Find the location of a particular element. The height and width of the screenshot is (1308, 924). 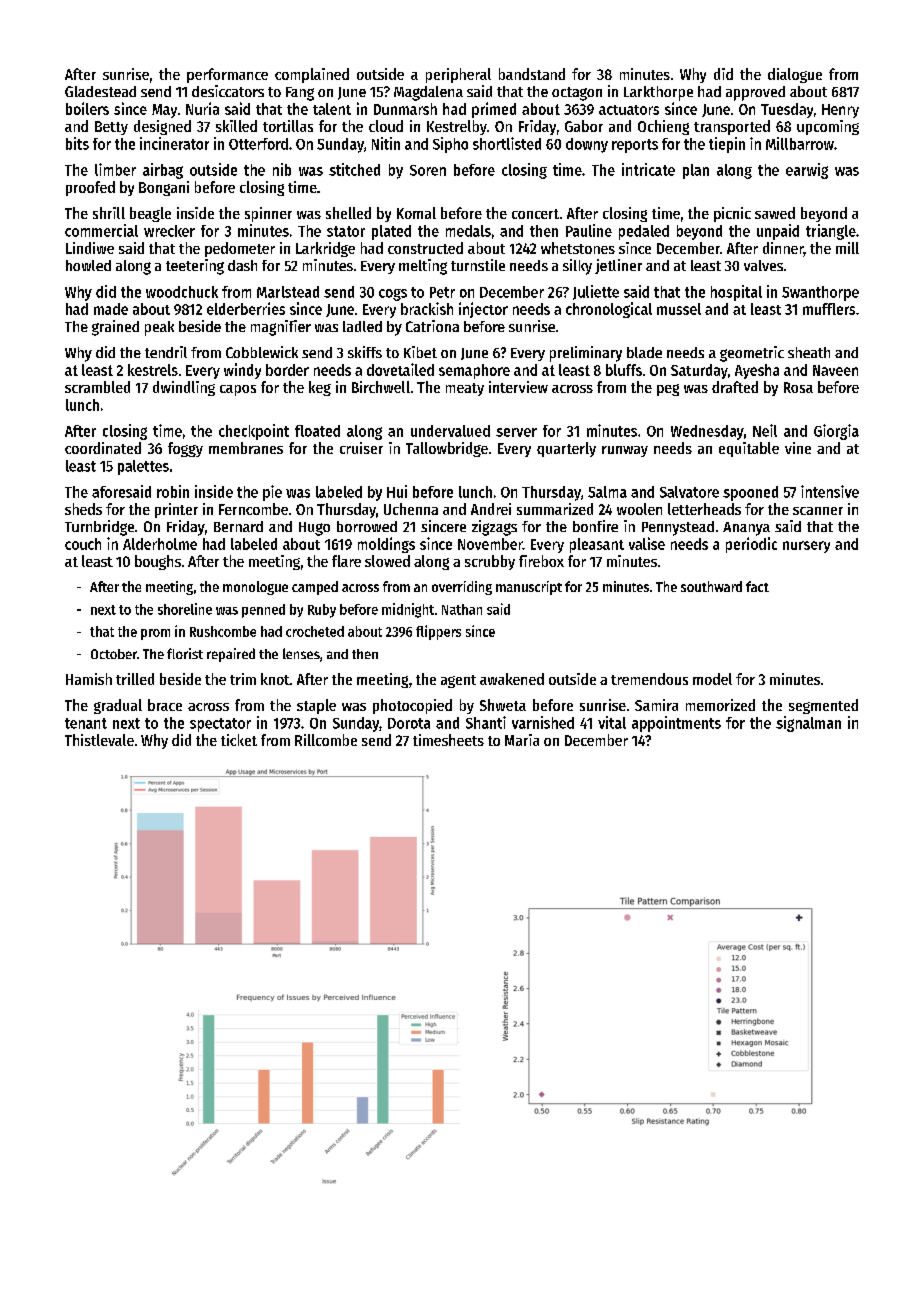

boughs is located at coordinates (158, 562).
